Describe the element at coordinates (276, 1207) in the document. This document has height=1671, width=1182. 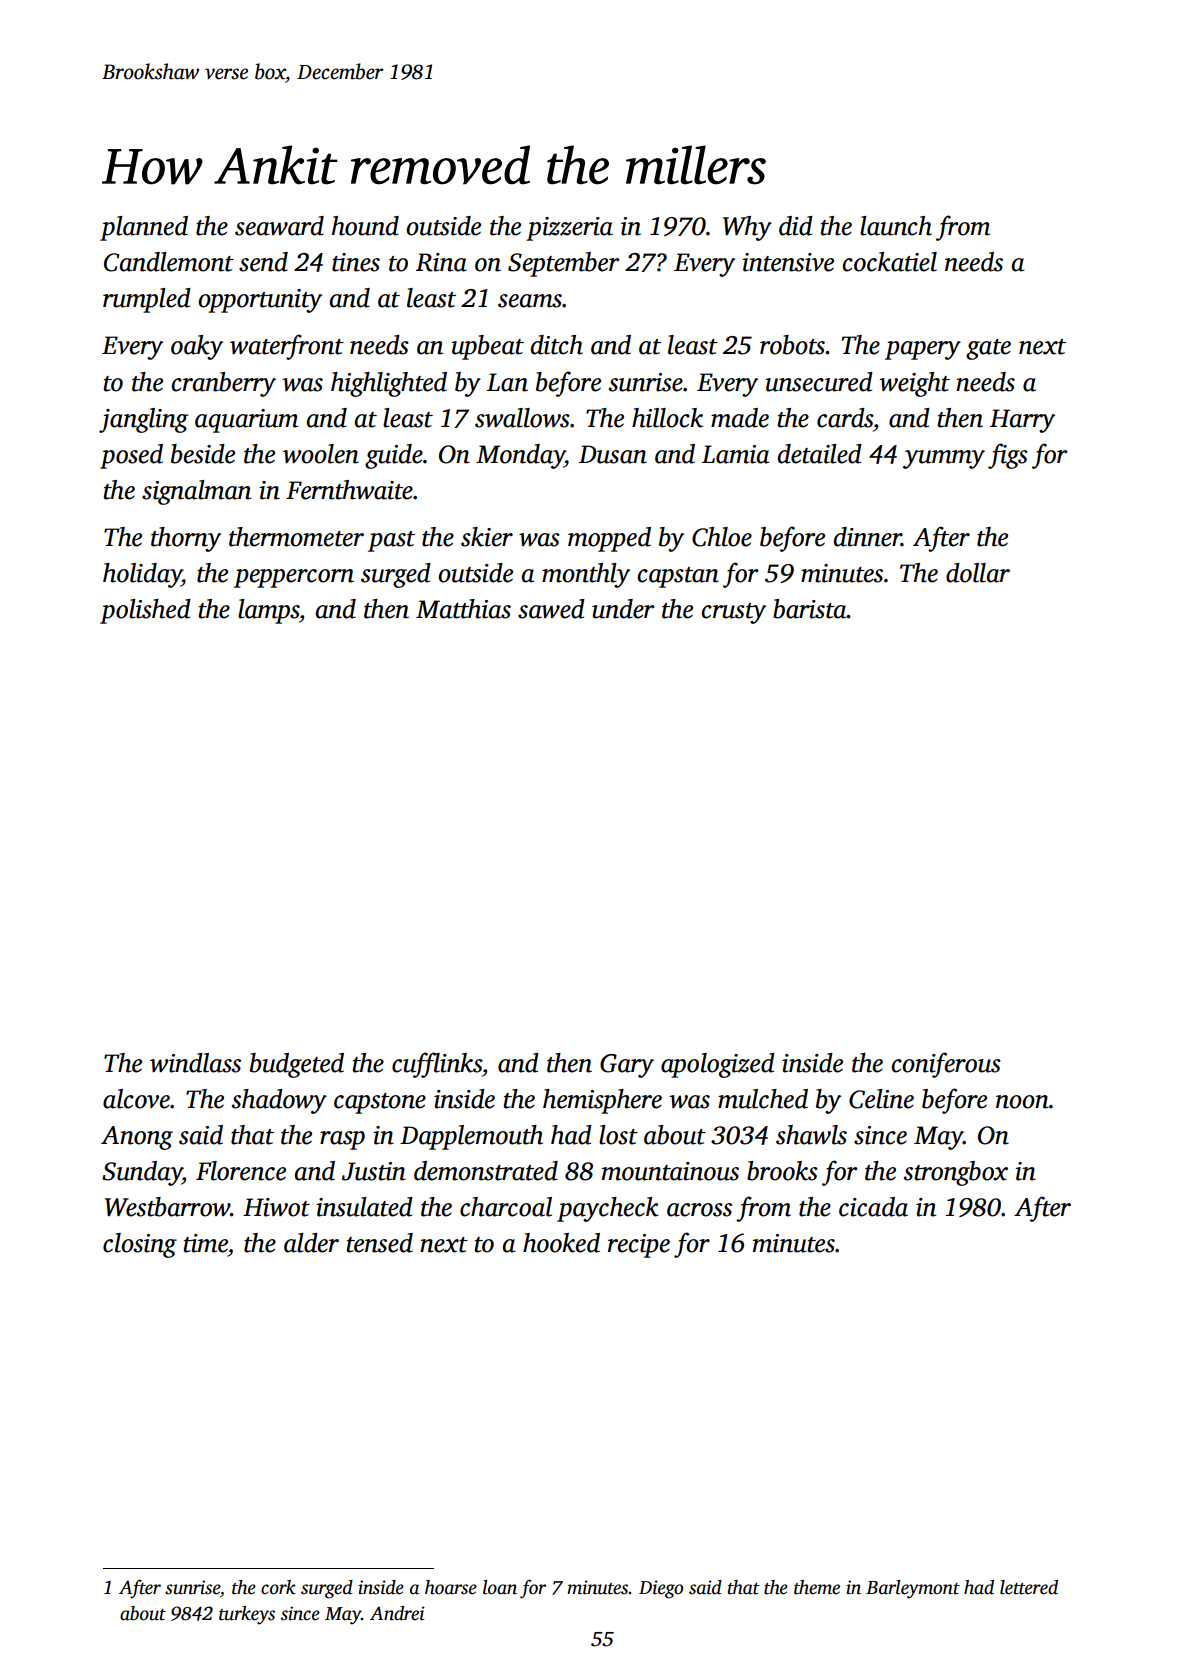
I see `Hiwot` at that location.
